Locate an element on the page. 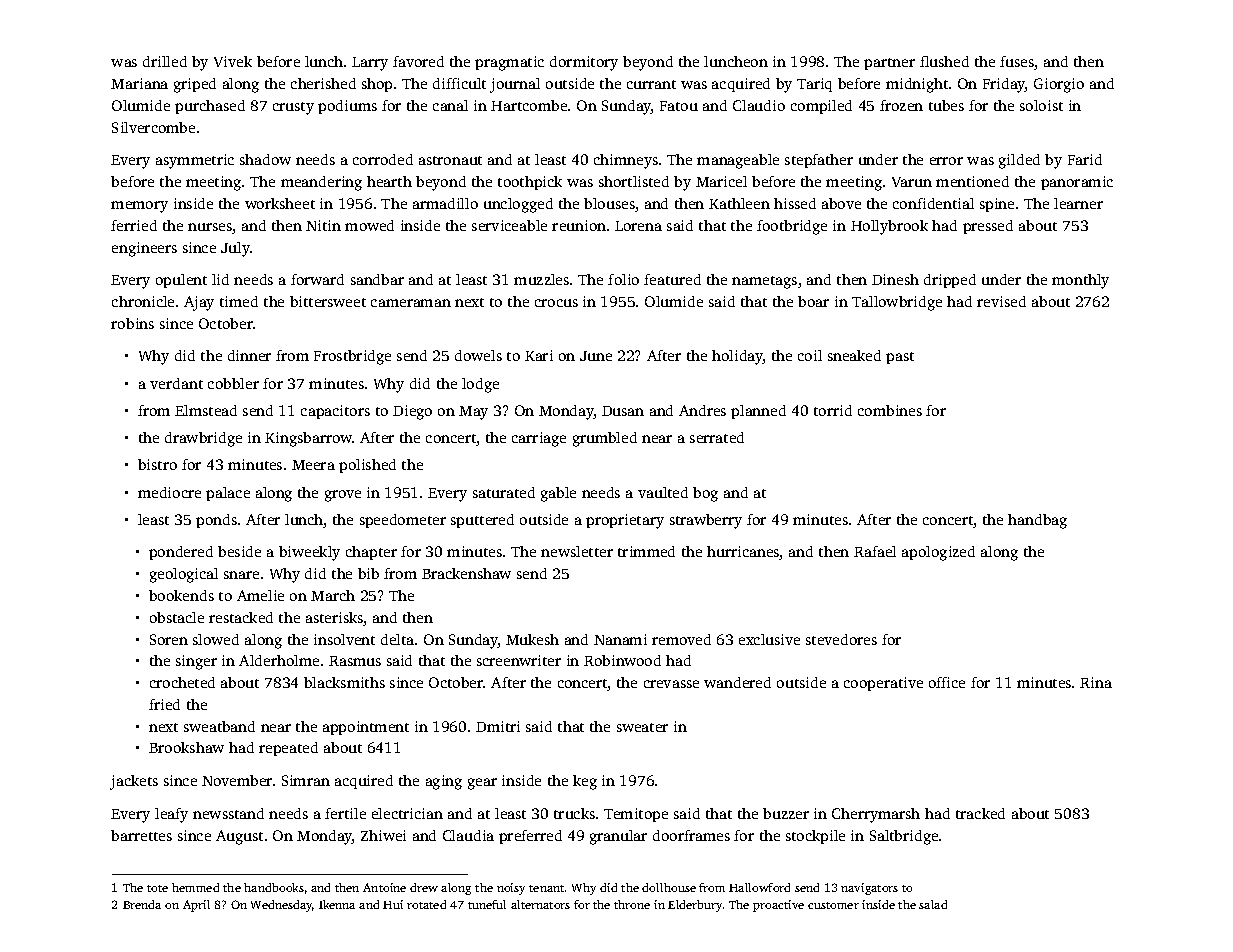  throne is located at coordinates (632, 904).
